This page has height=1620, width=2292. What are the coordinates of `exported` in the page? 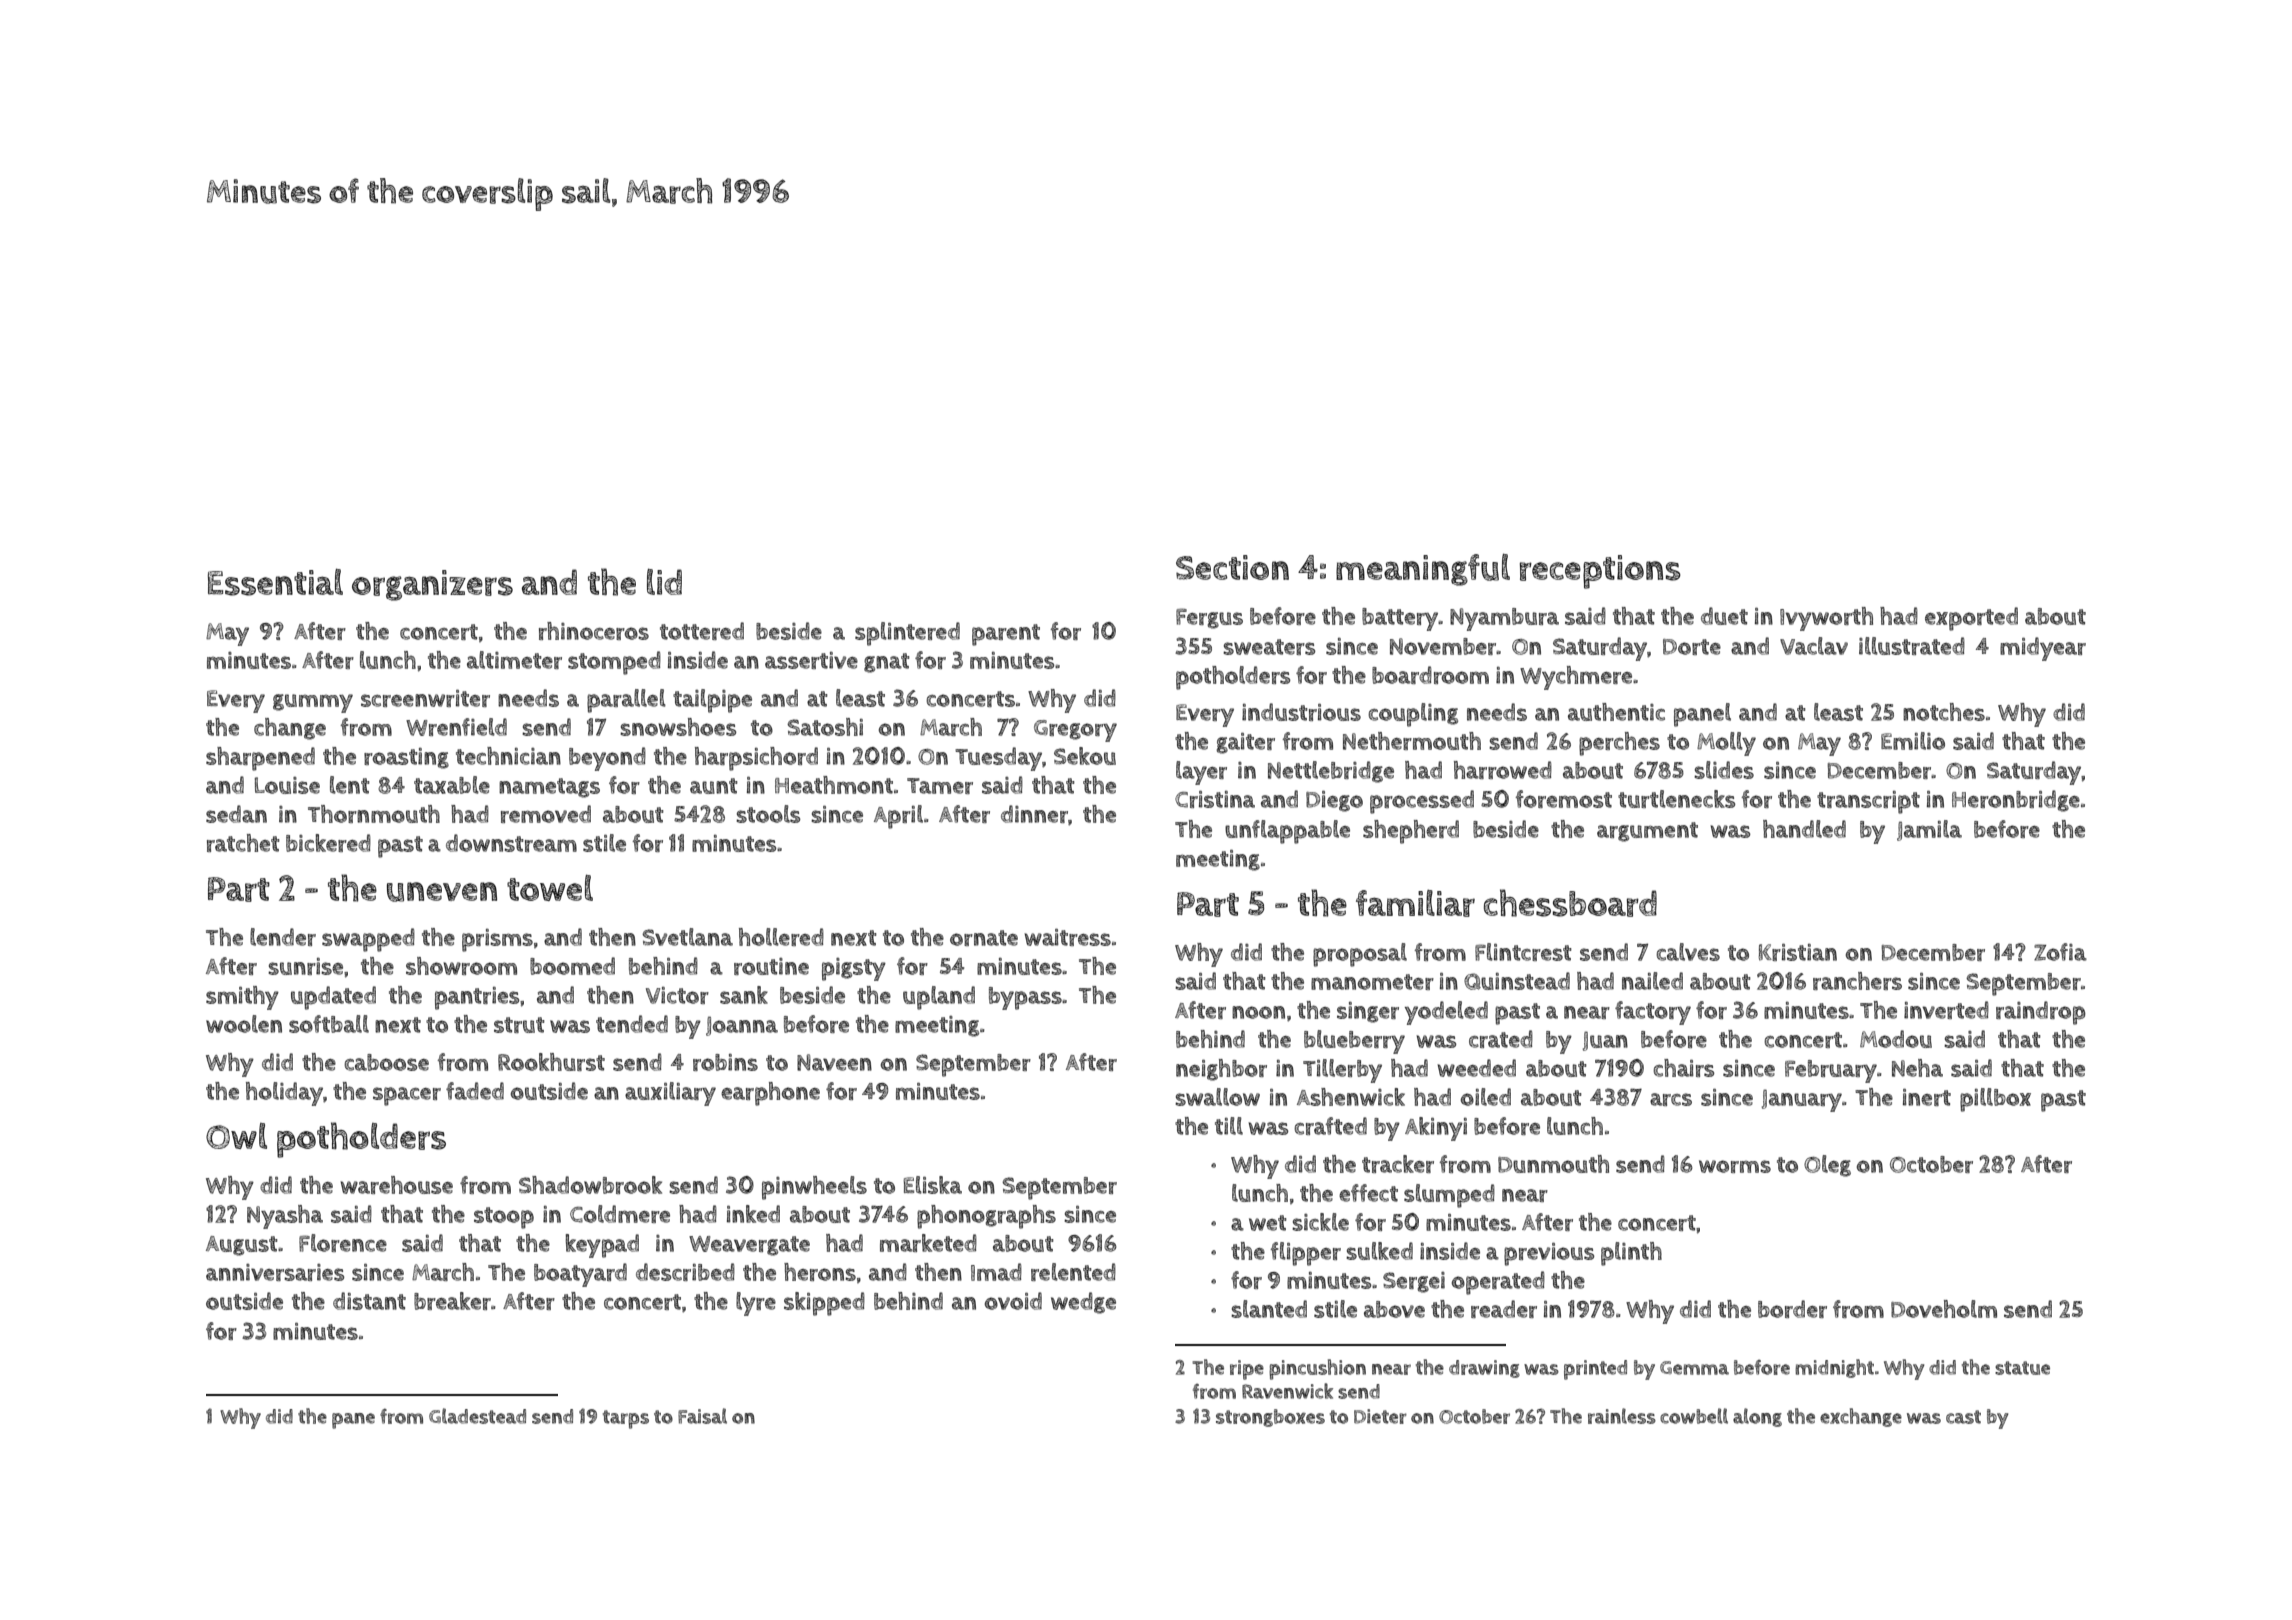 It's located at (1971, 619).
